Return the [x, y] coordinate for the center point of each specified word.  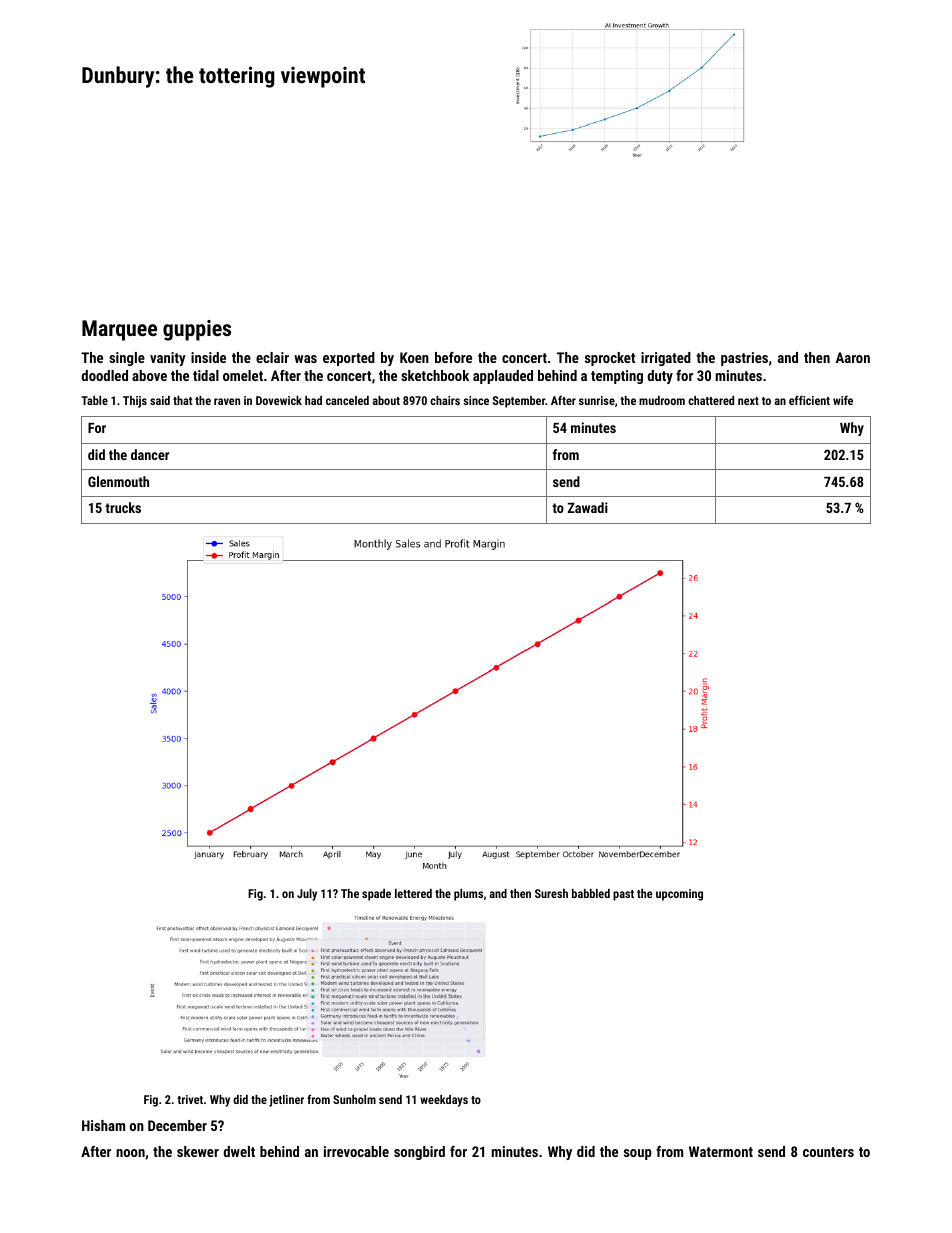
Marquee [119, 330]
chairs [445, 400]
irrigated [666, 359]
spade [376, 895]
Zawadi [588, 507]
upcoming [679, 895]
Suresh [551, 893]
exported [349, 359]
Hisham [103, 1125]
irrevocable [356, 1151]
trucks [123, 507]
